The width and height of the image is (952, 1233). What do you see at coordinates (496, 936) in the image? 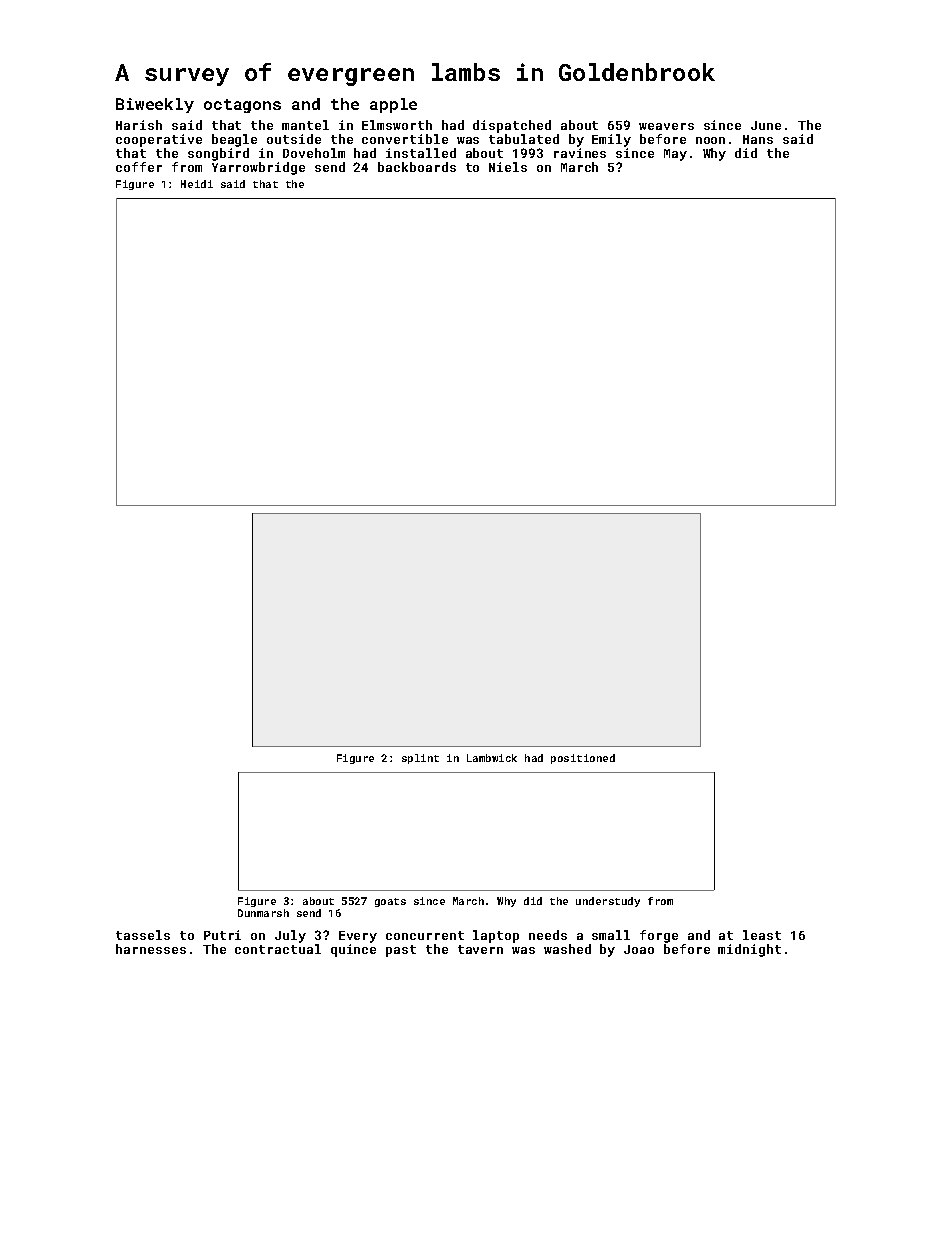
I see `laptop` at bounding box center [496, 936].
